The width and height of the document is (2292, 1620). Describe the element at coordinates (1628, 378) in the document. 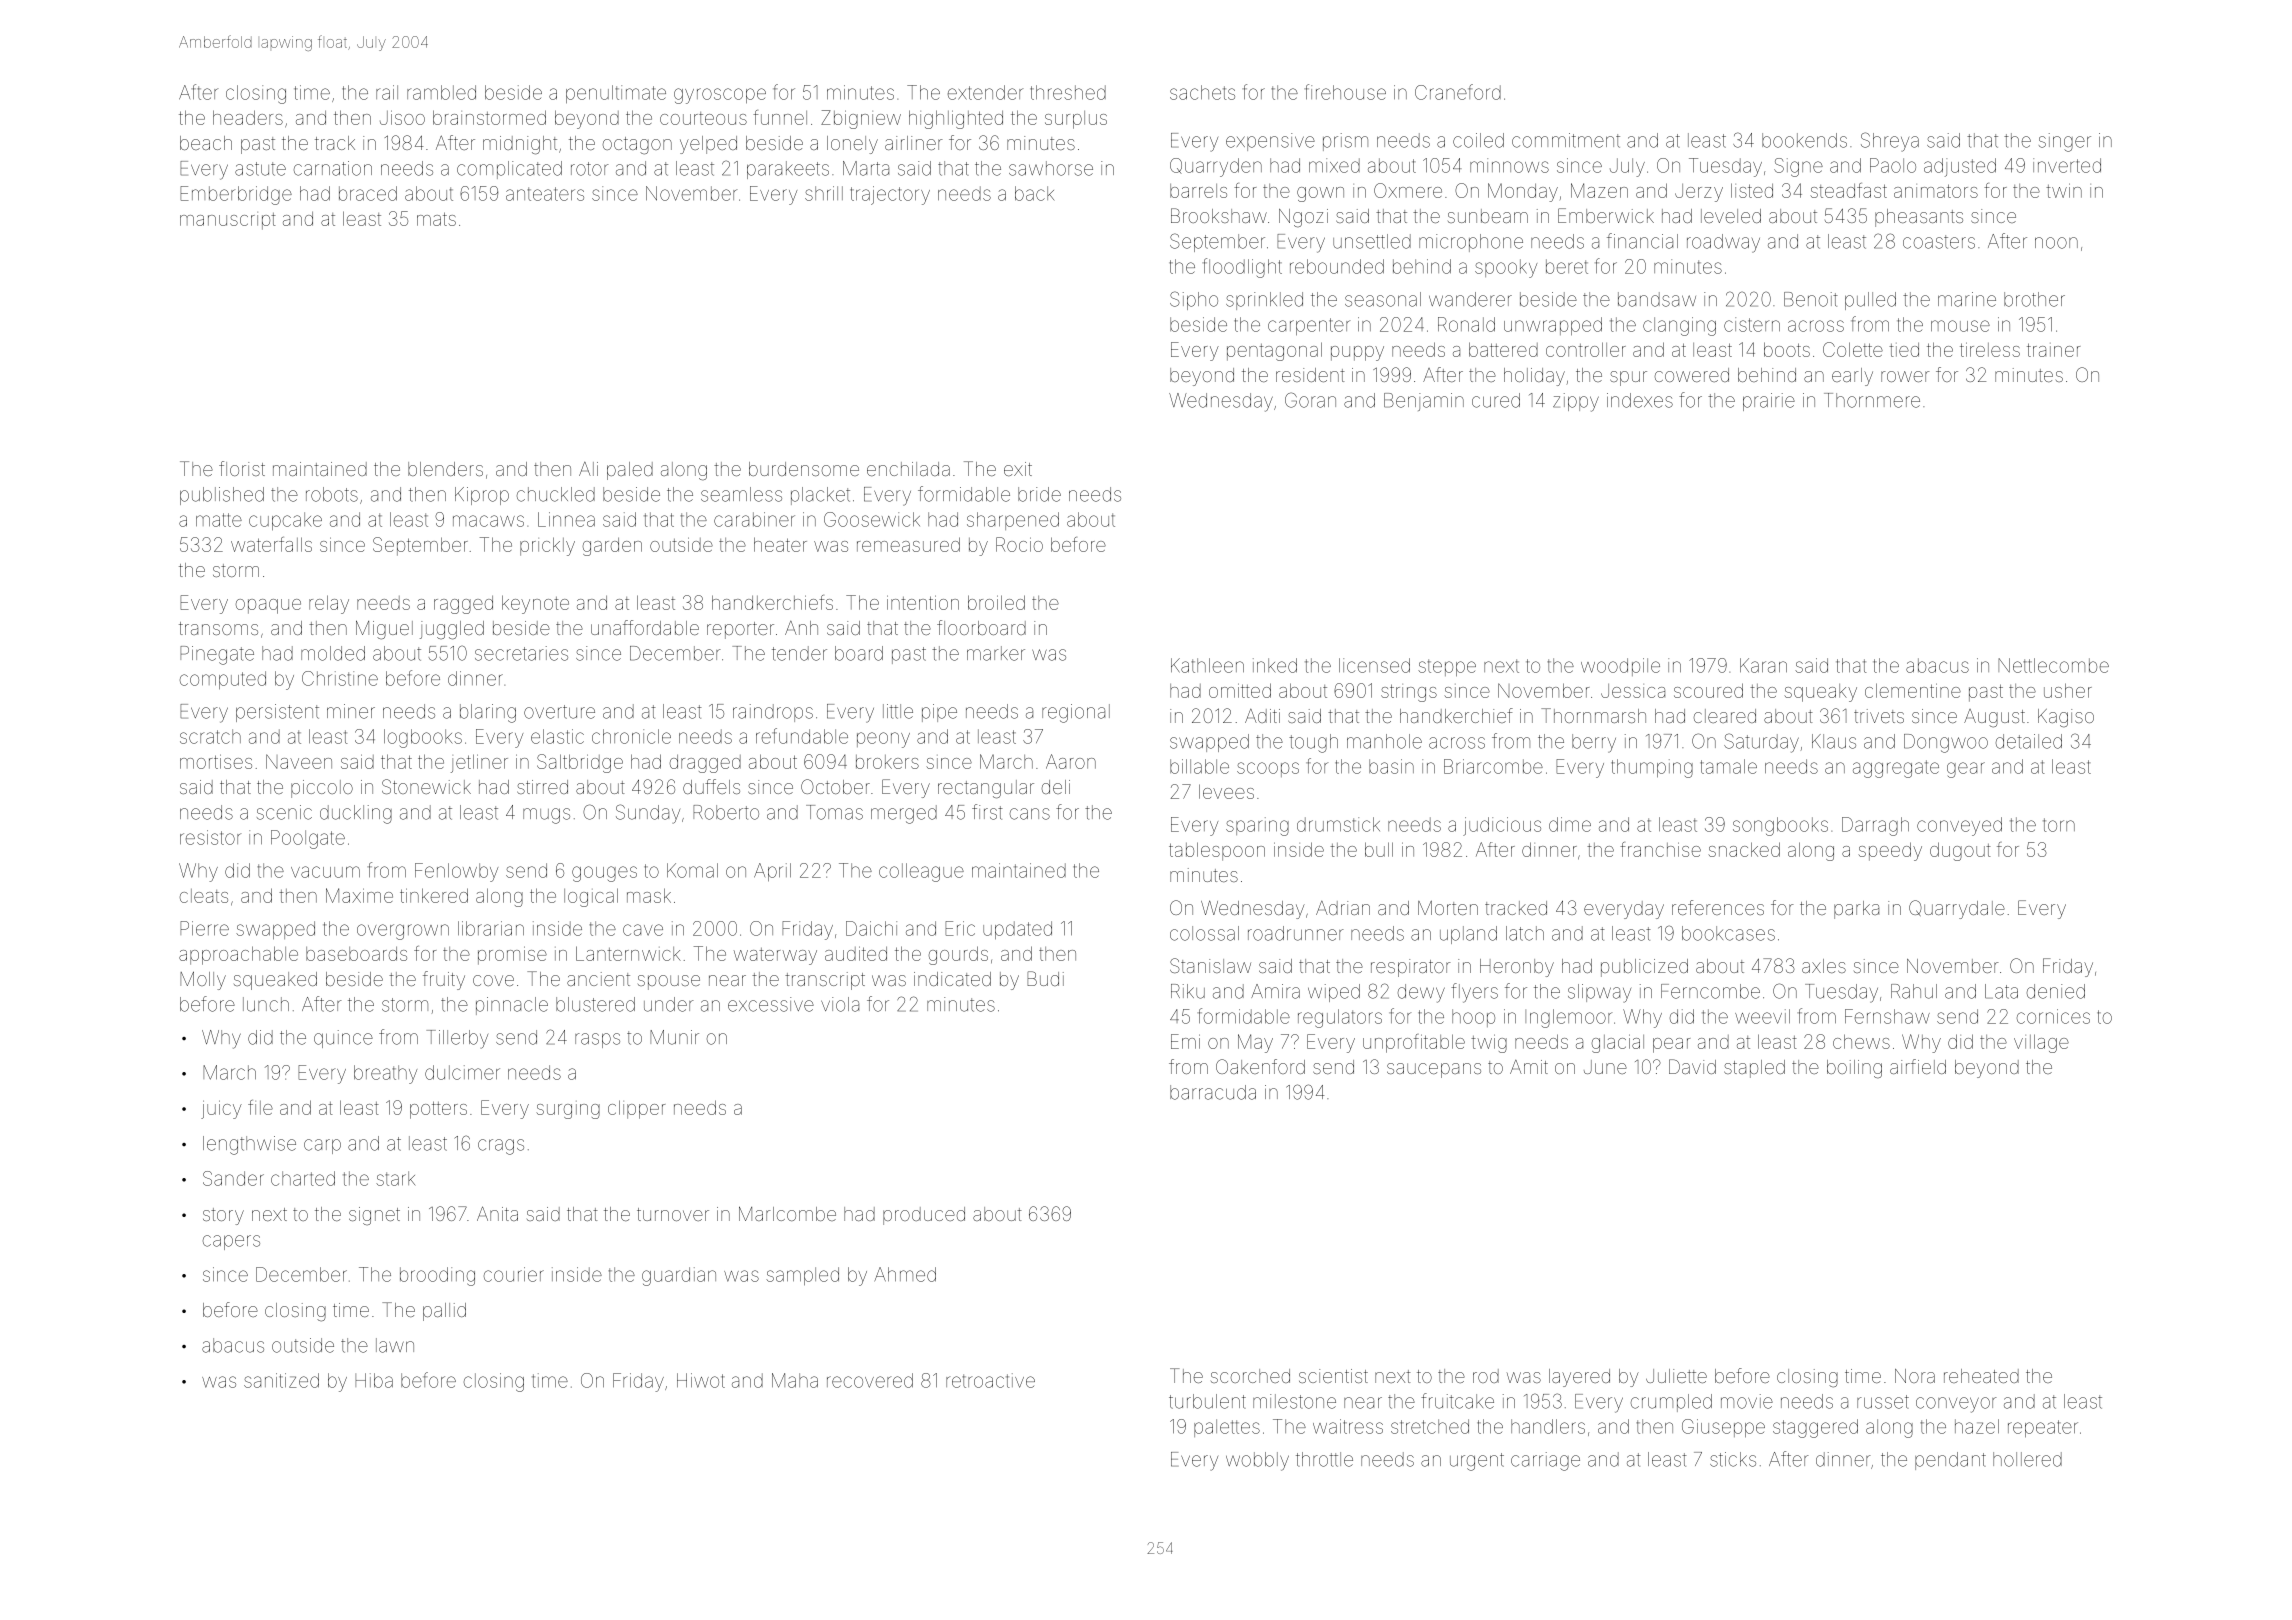

I see `spur` at that location.
